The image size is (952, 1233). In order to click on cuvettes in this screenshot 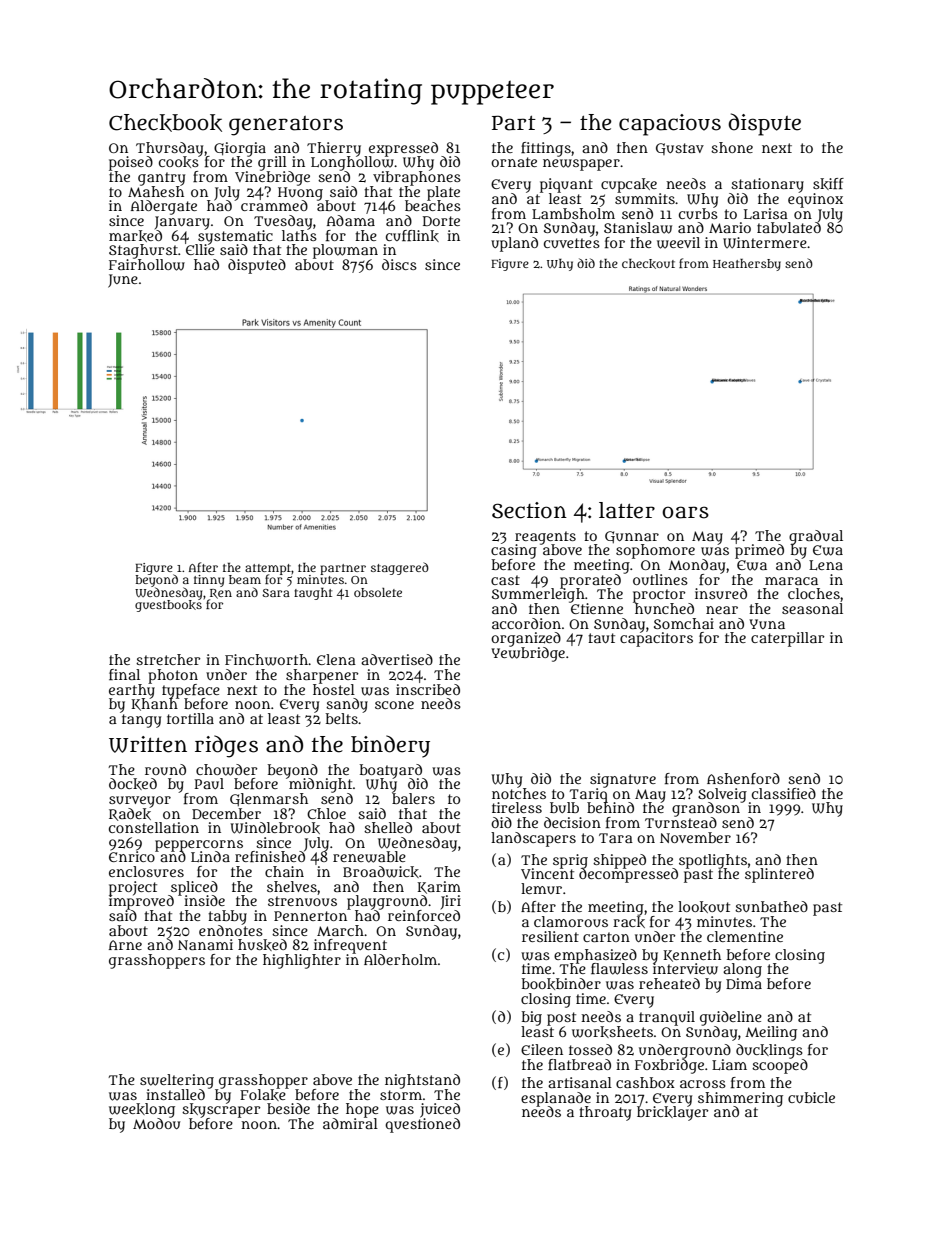, I will do `click(572, 243)`.
